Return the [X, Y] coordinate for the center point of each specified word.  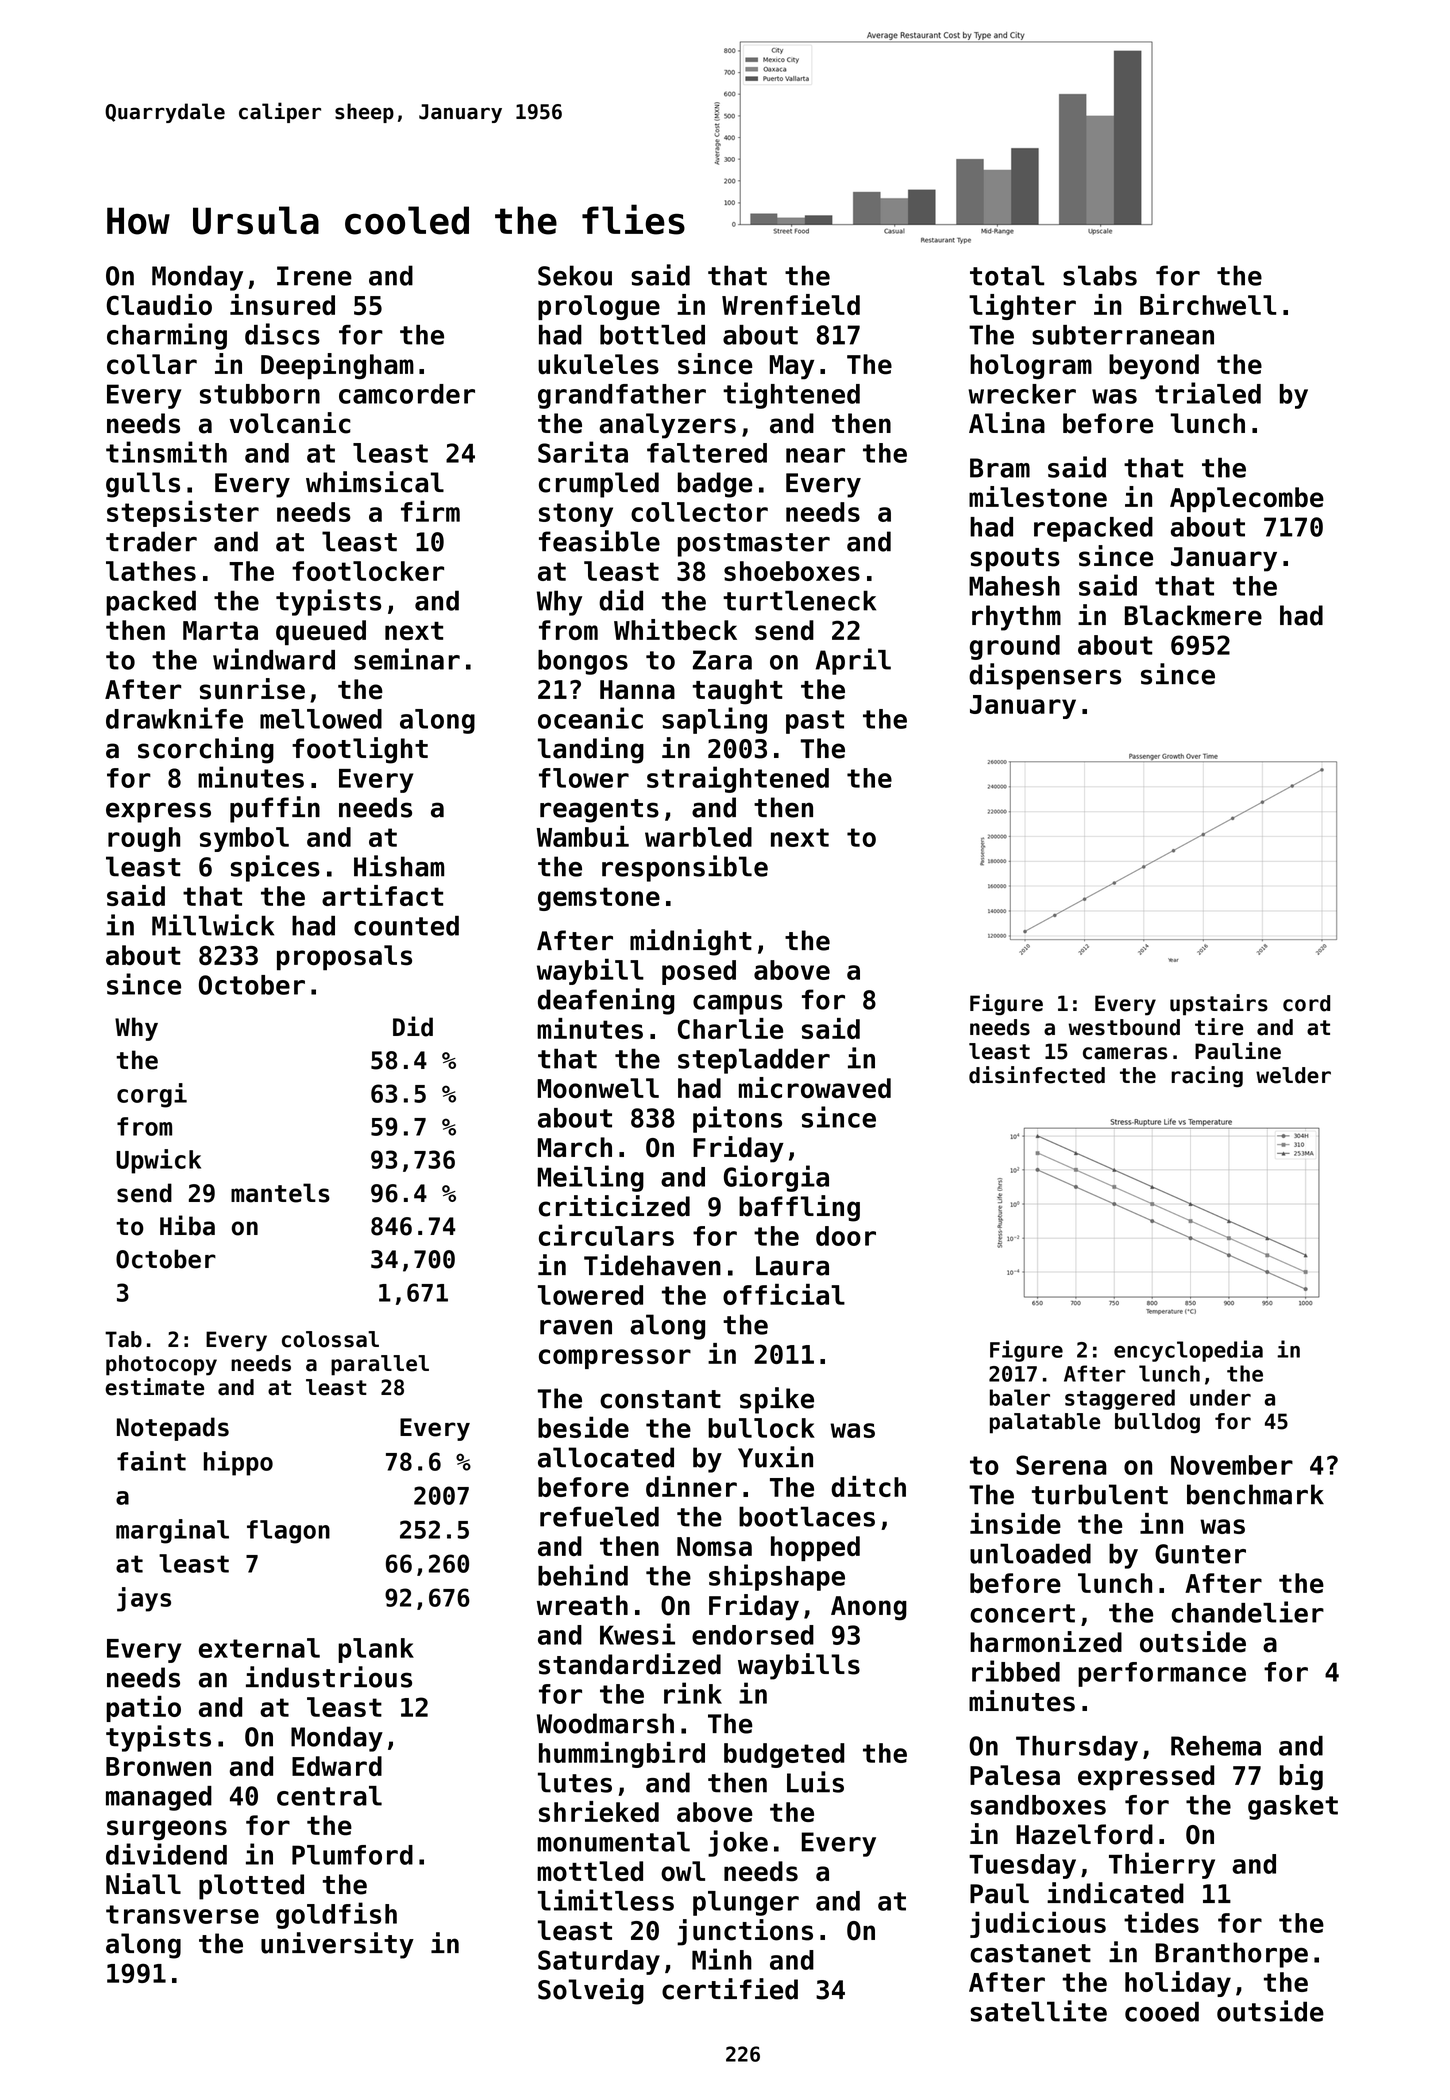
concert [1022, 1613]
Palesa [1015, 1775]
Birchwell [1208, 304]
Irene [314, 276]
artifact [382, 895]
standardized [630, 1664]
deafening [606, 1001]
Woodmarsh [605, 1723]
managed [159, 1798]
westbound [1124, 1027]
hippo [238, 1463]
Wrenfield [791, 304]
